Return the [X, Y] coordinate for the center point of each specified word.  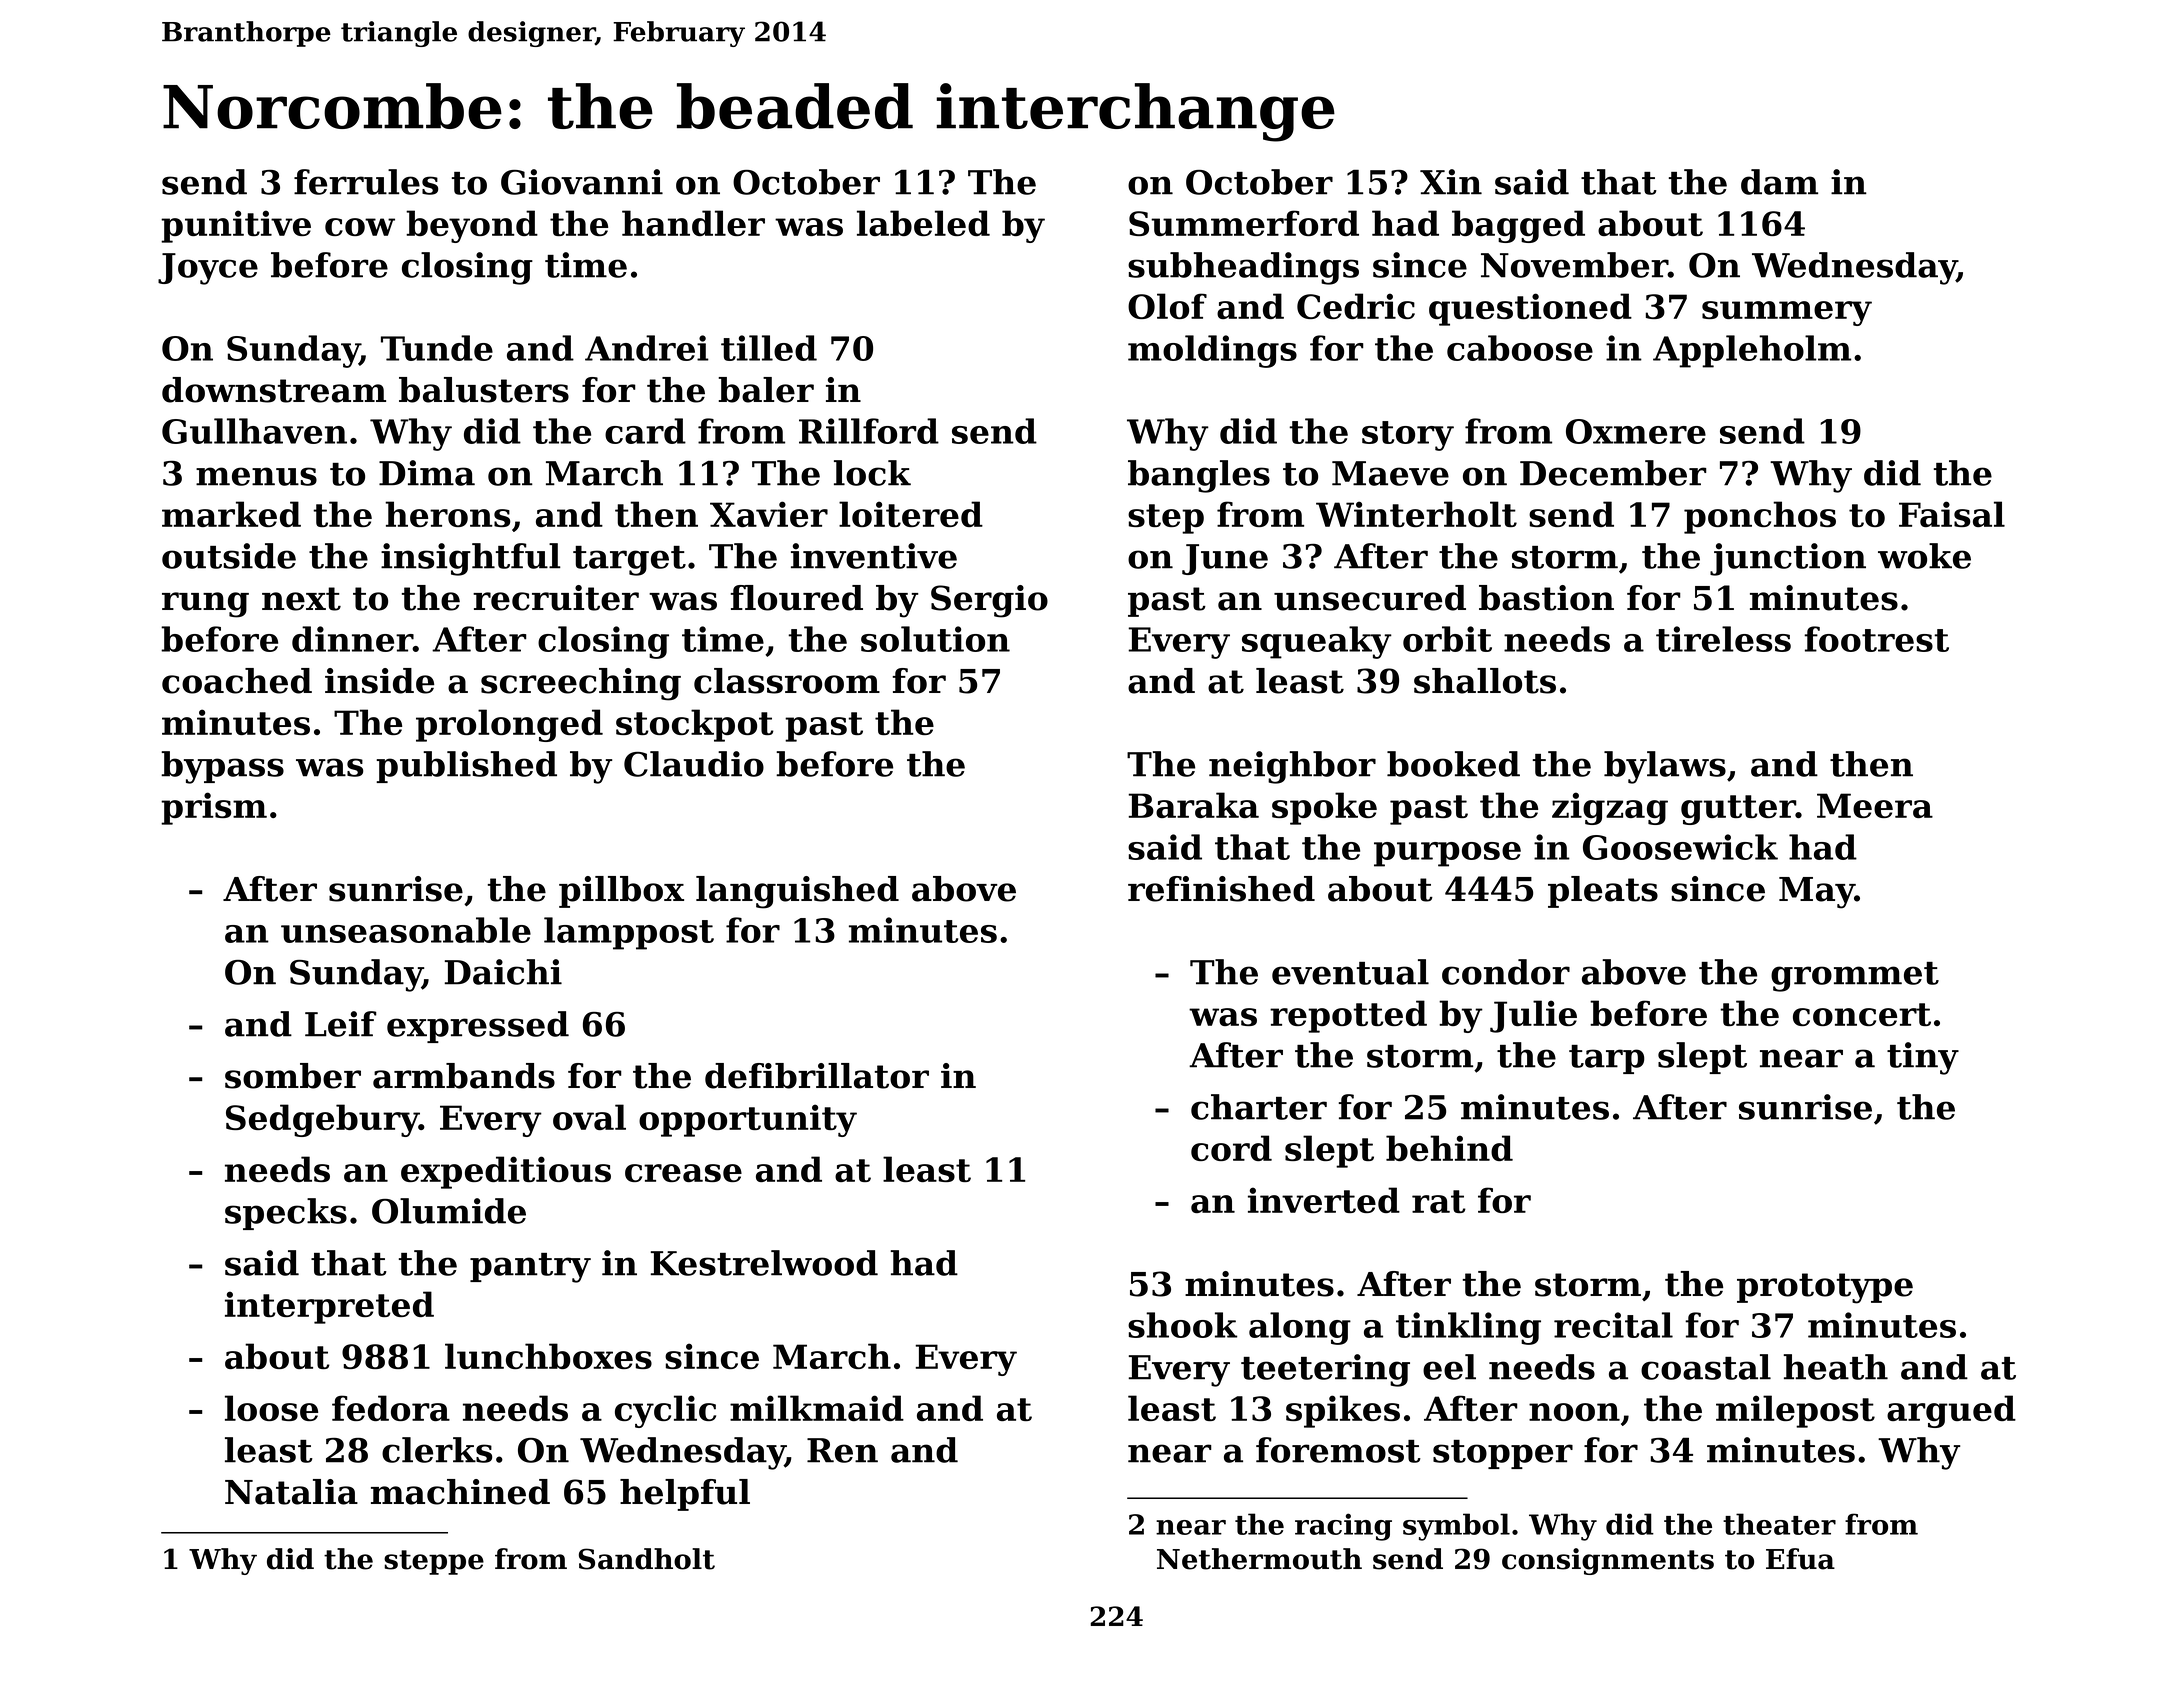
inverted [1324, 1200]
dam [1779, 182]
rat [1439, 1201]
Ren [842, 1450]
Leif [340, 1024]
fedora [391, 1408]
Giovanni [582, 182]
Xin [1451, 182]
